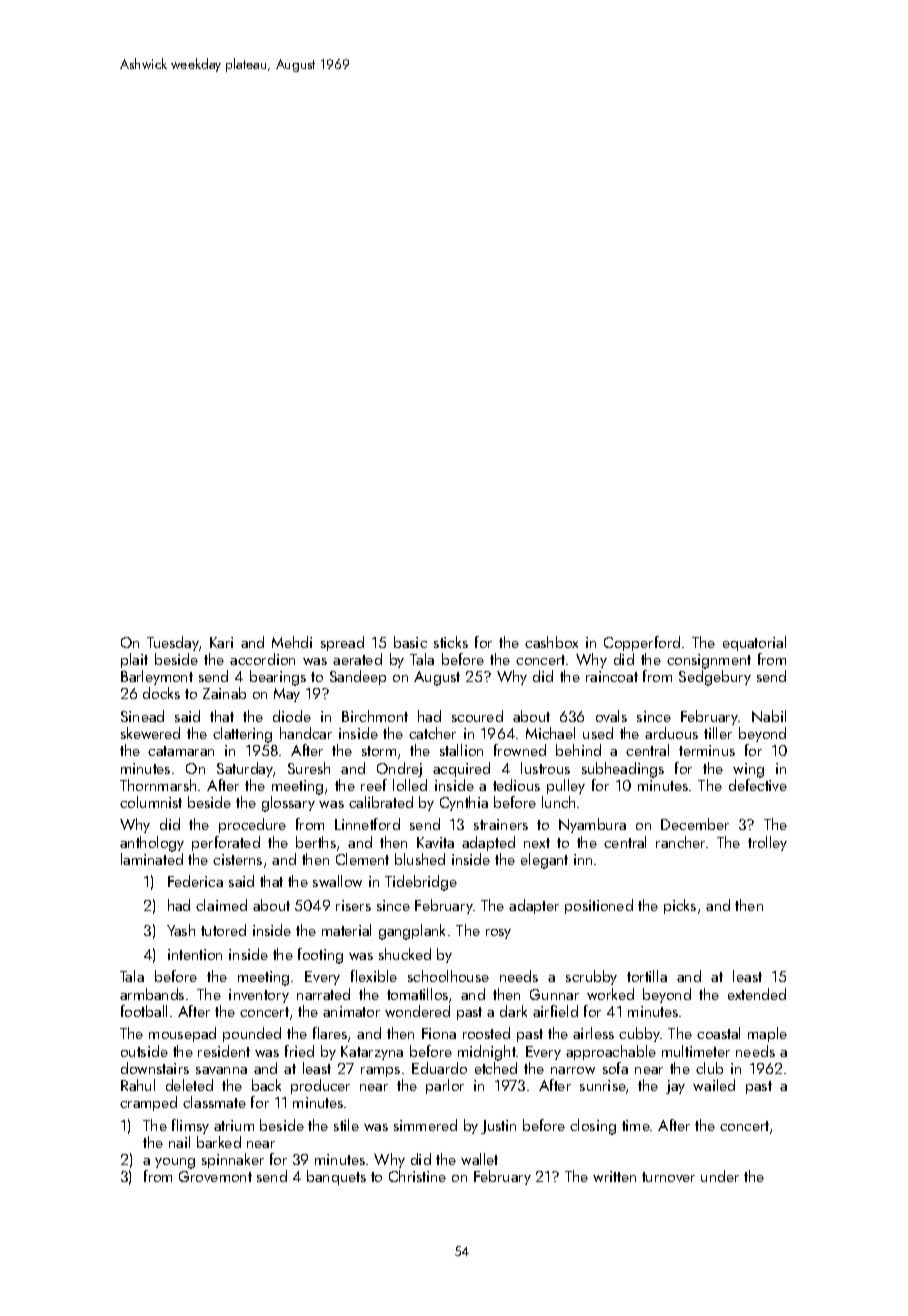 This screenshot has width=908, height=1316. Describe the element at coordinates (551, 642) in the screenshot. I see `cashbox` at that location.
